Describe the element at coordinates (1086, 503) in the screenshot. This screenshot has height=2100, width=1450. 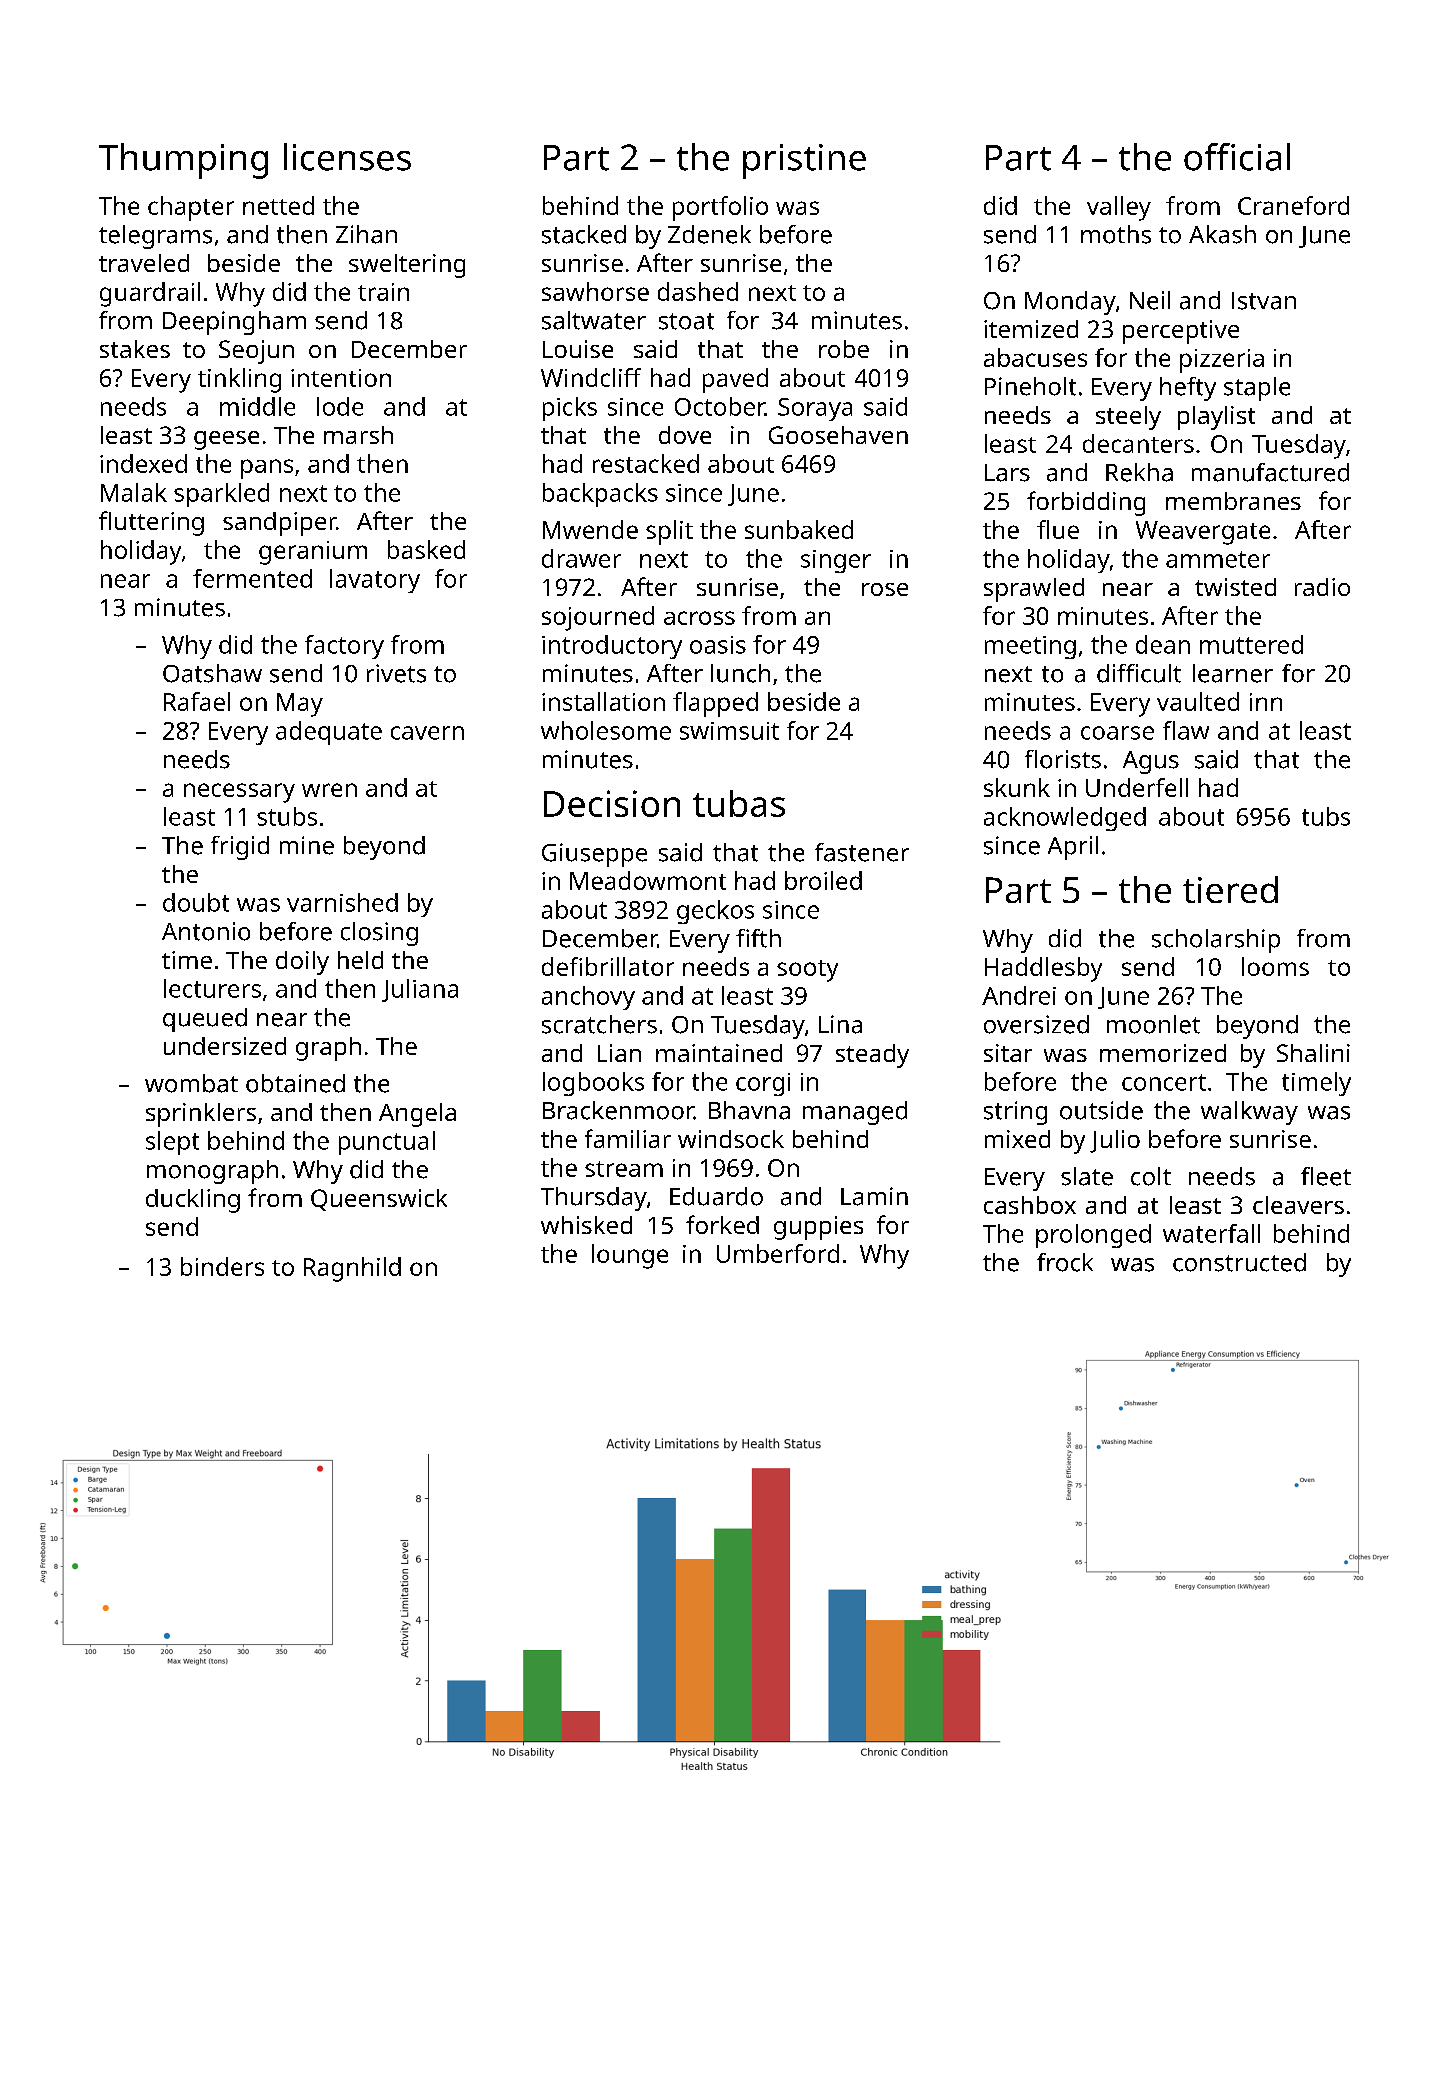
I see `forbidding` at that location.
